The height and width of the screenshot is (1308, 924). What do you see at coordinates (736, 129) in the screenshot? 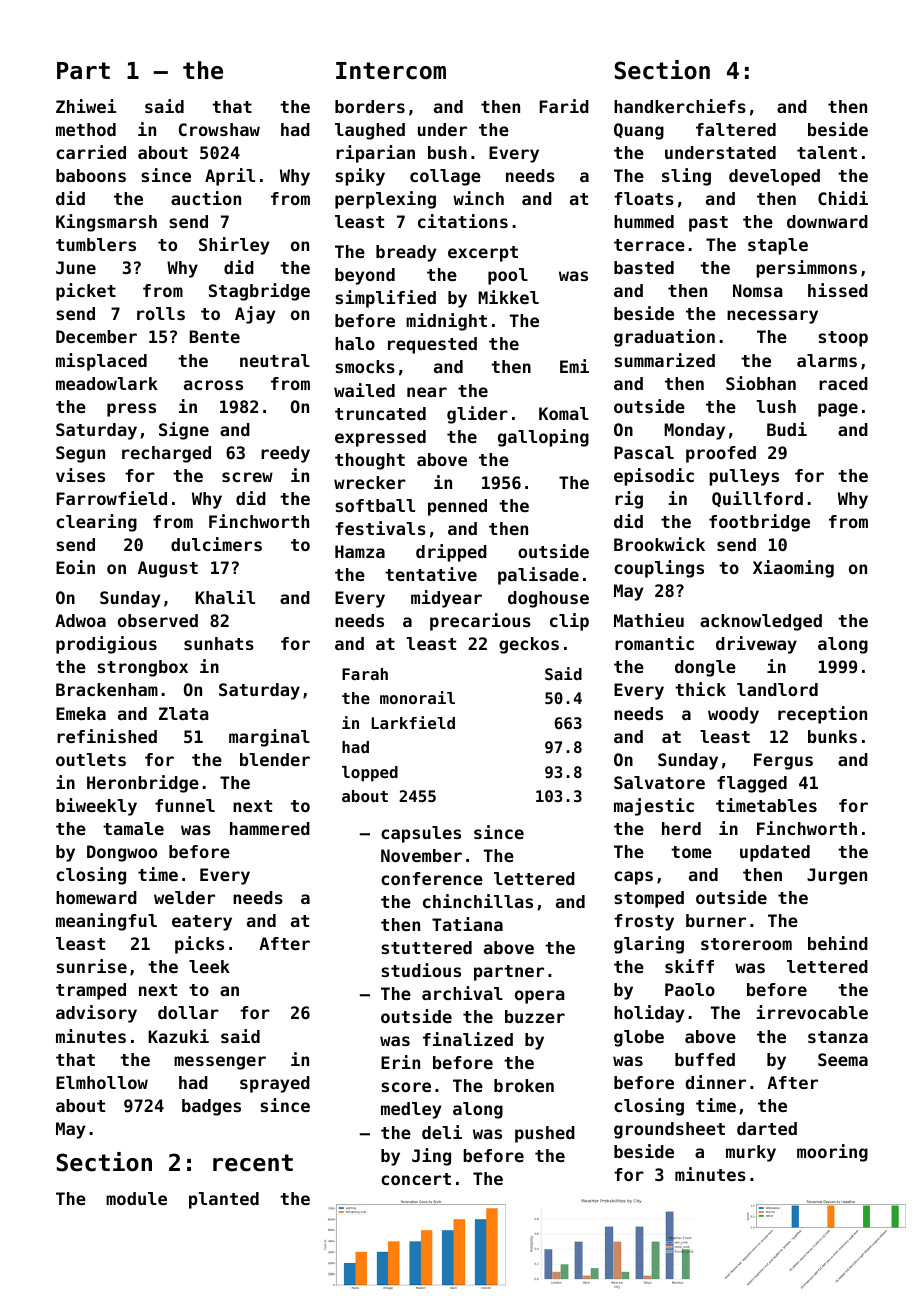
I see `faltered` at bounding box center [736, 129].
